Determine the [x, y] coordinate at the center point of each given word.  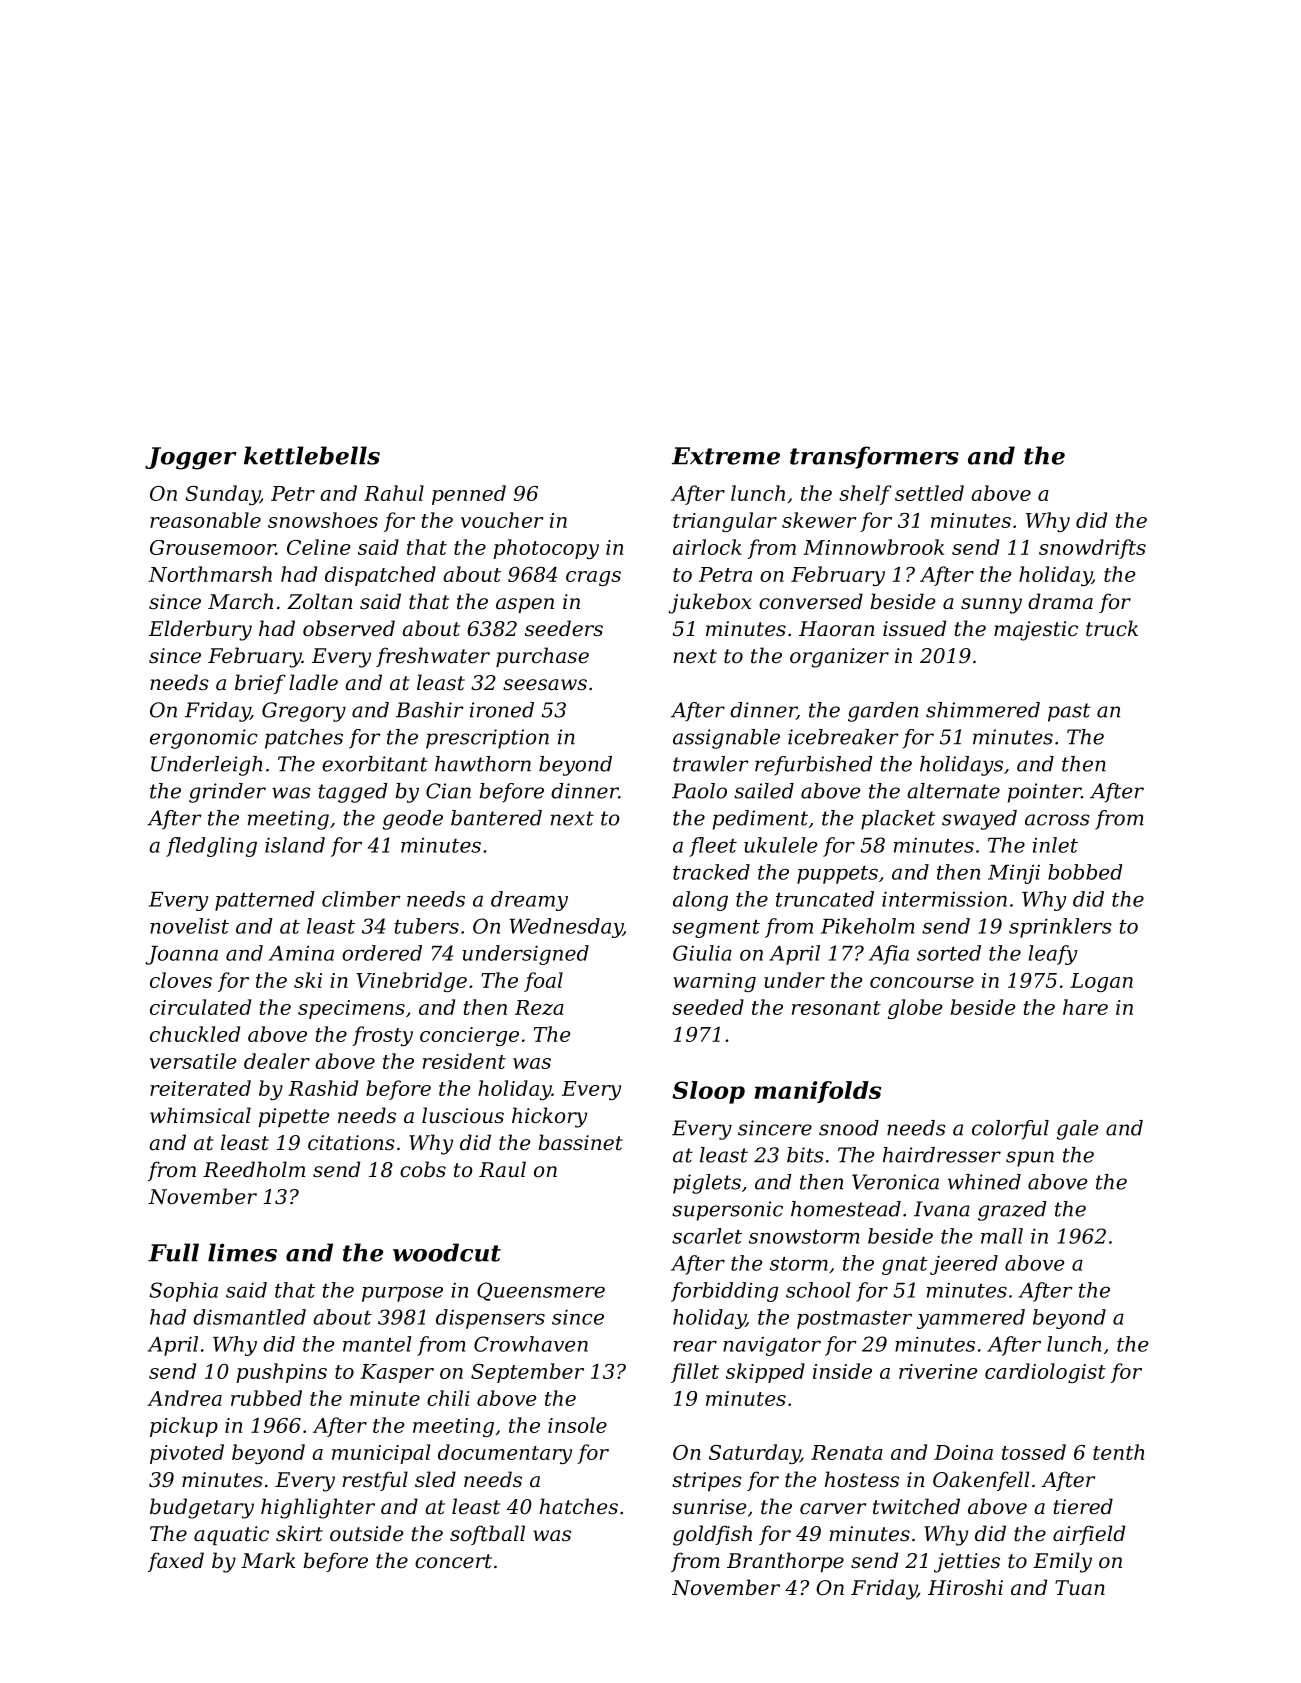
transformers [874, 457]
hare [1085, 1007]
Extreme [726, 456]
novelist [189, 926]
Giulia [702, 953]
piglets [707, 1184]
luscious [463, 1115]
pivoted [187, 1454]
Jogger [191, 458]
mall [1002, 1236]
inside [842, 1371]
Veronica [895, 1182]
